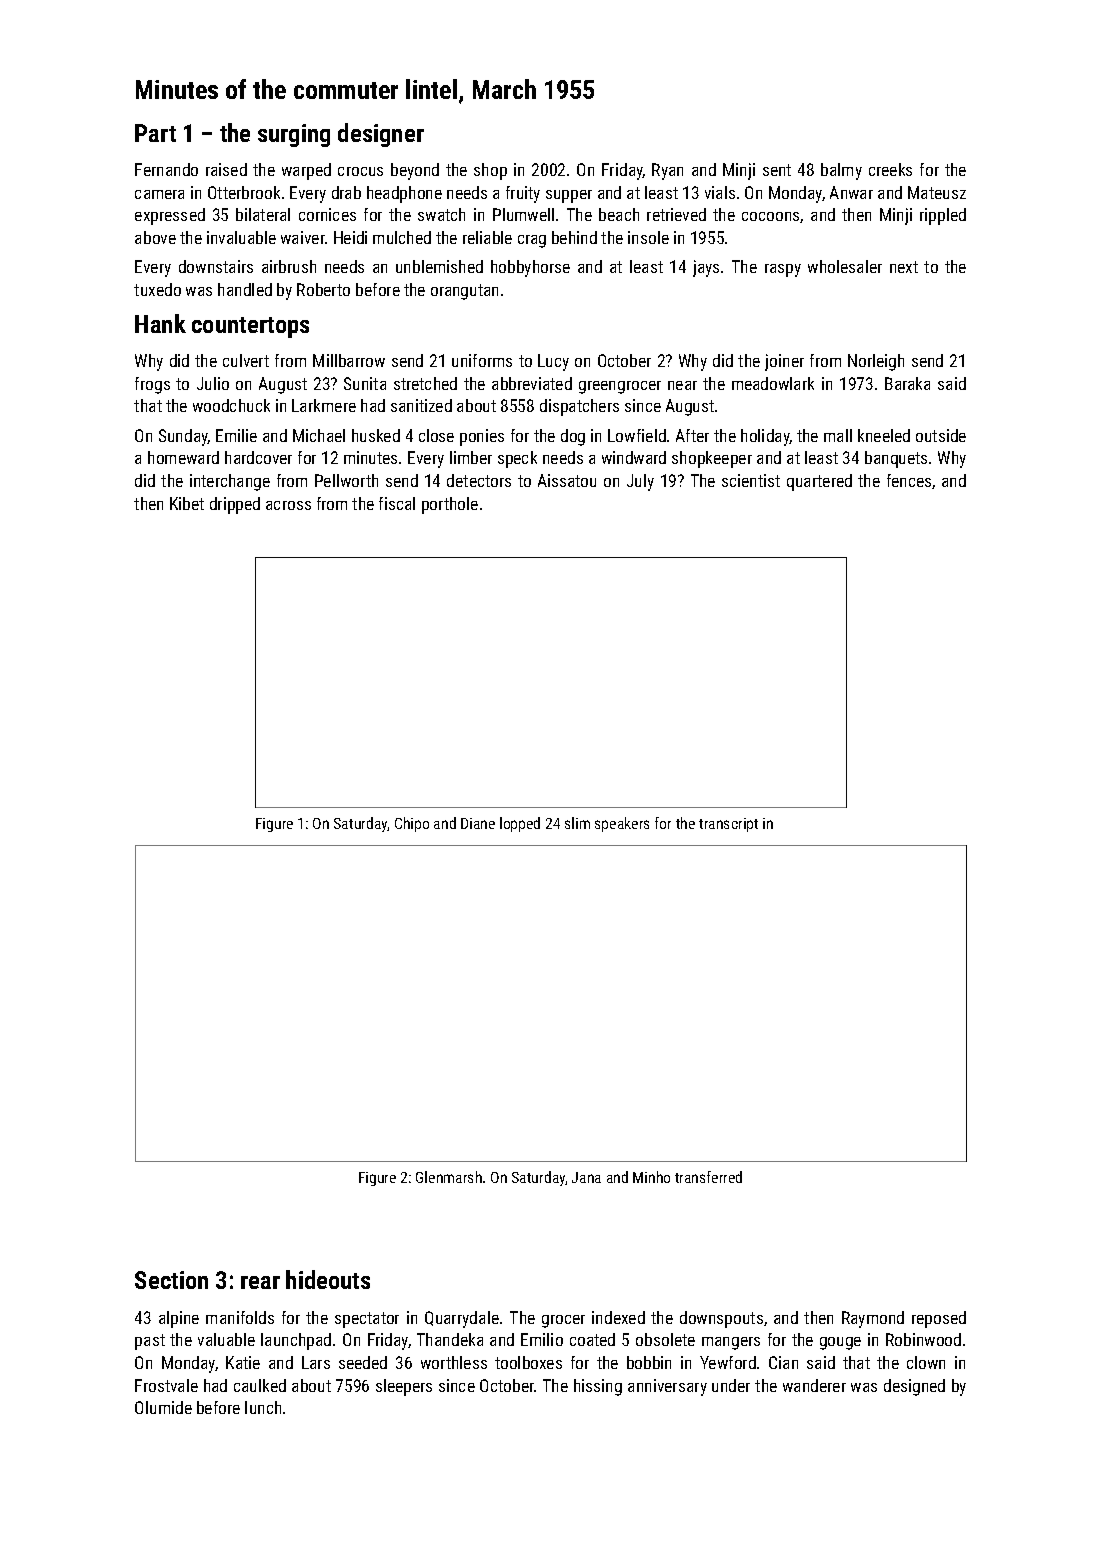 Image resolution: width=1102 pixels, height=1558 pixels. Describe the element at coordinates (397, 503) in the image. I see `fiscal` at that location.
